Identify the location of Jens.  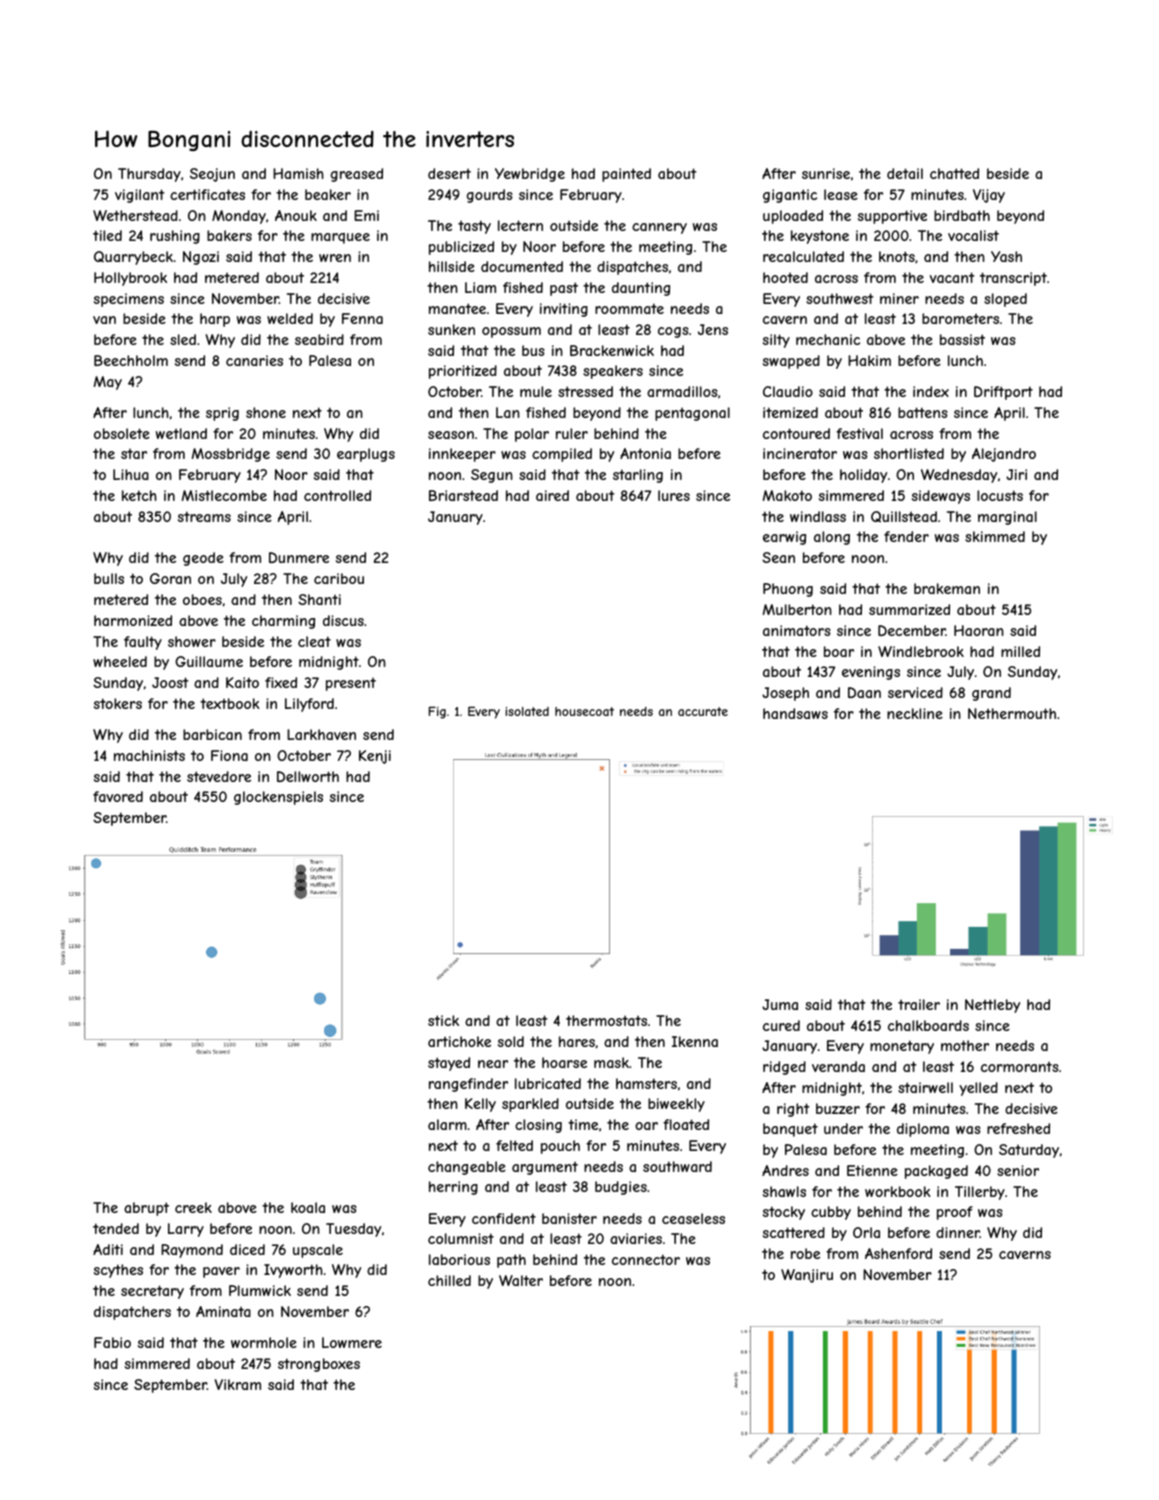
(713, 329).
